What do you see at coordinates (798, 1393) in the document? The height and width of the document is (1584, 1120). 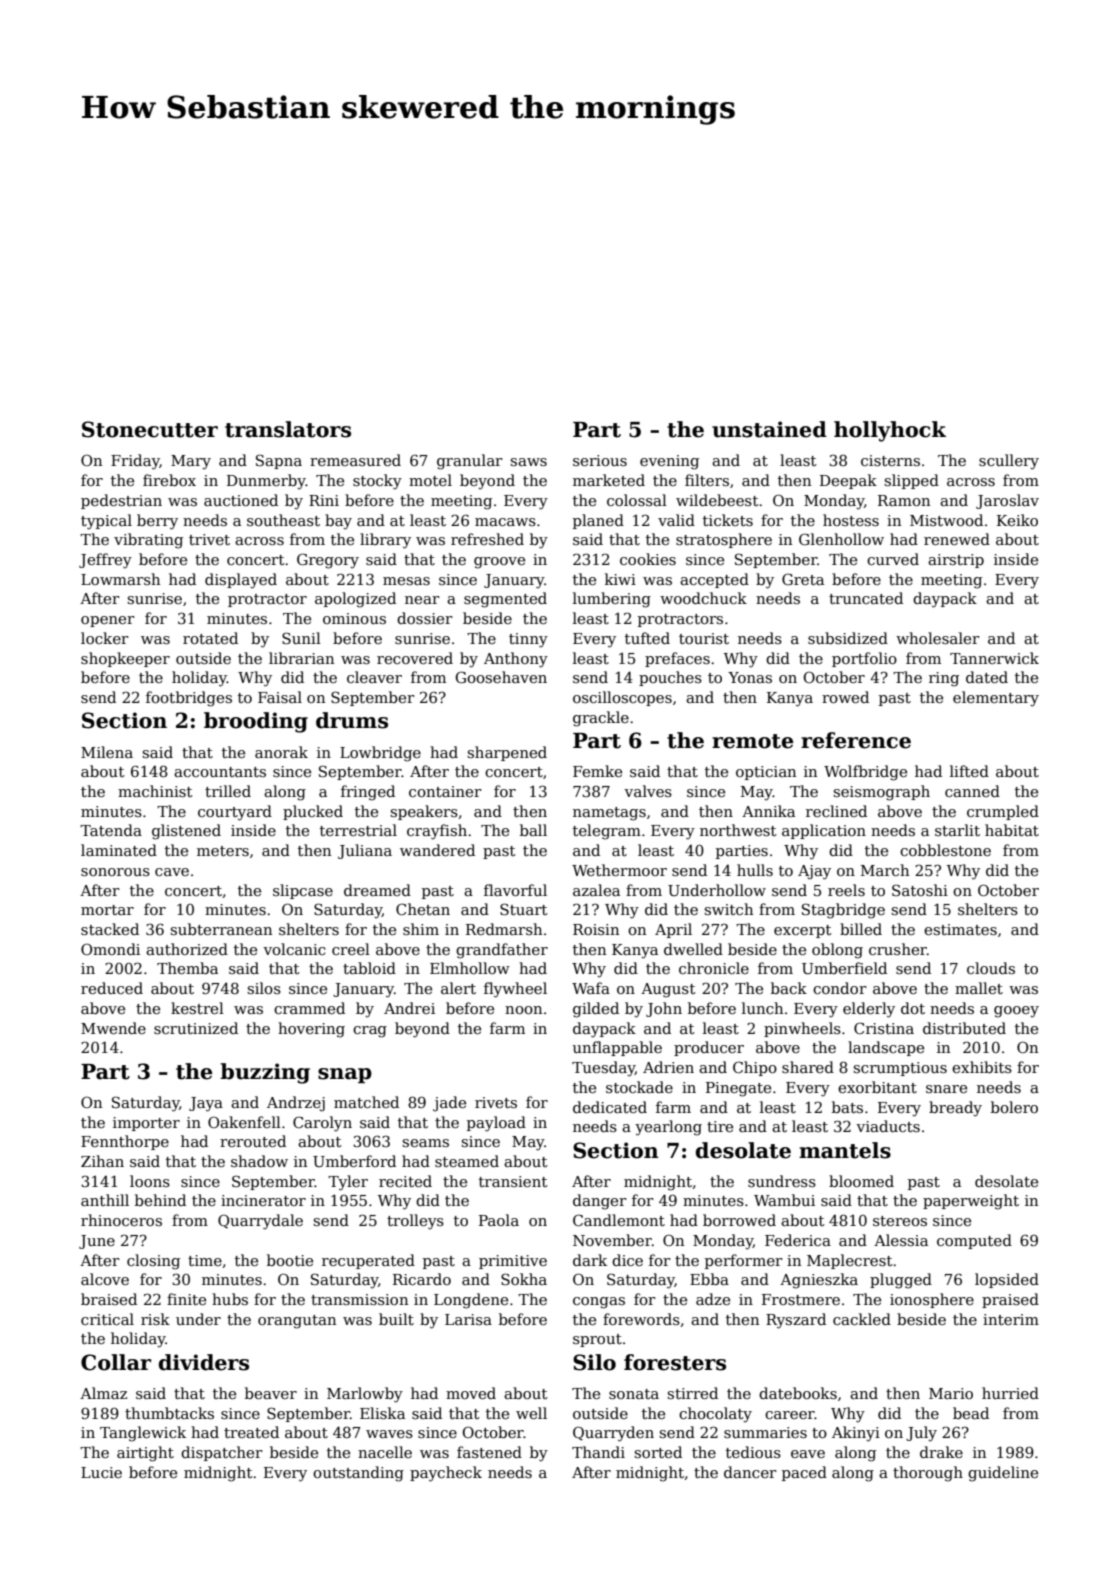 I see `datebooks` at bounding box center [798, 1393].
